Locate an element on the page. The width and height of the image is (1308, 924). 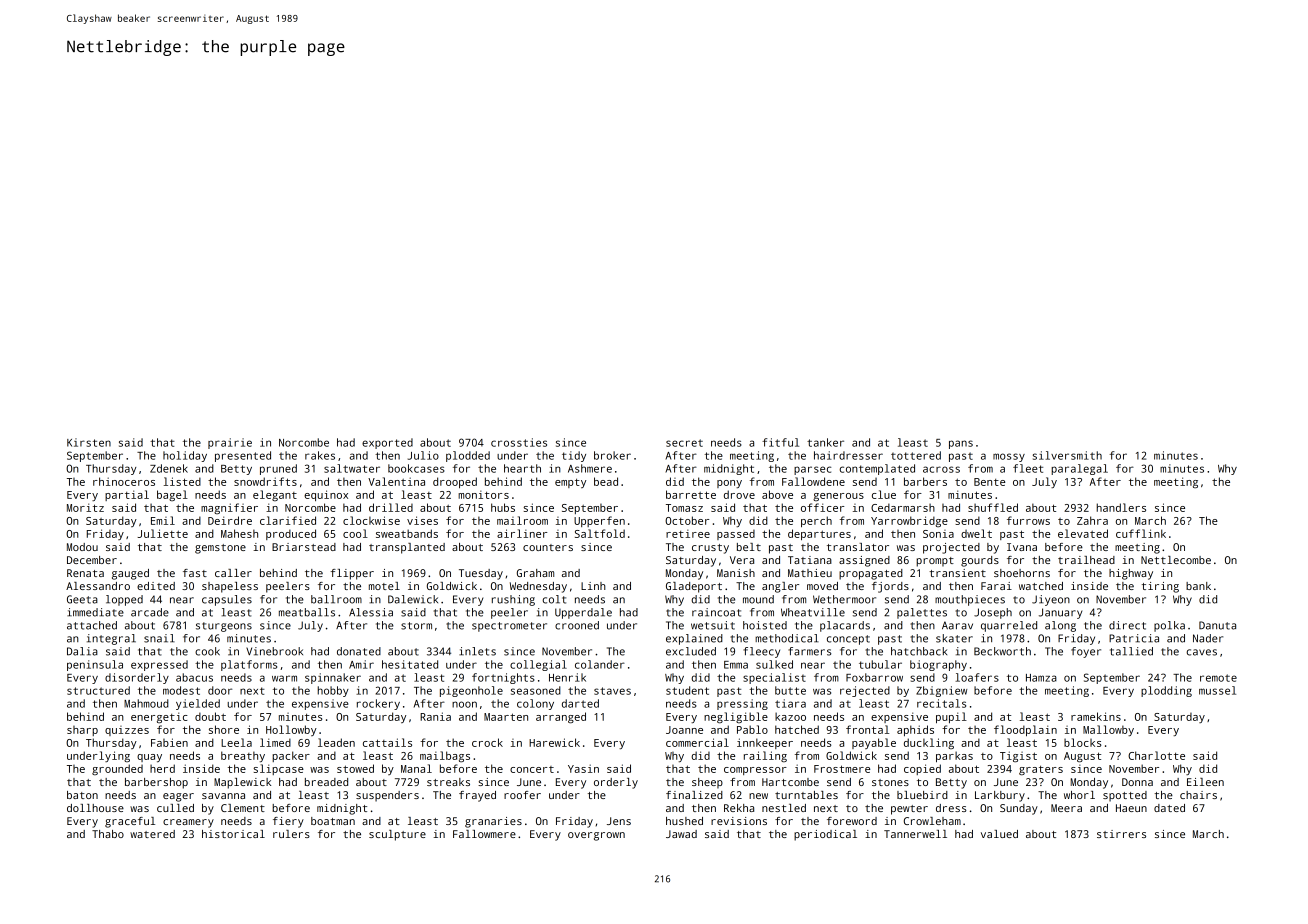
holiday is located at coordinates (185, 456).
